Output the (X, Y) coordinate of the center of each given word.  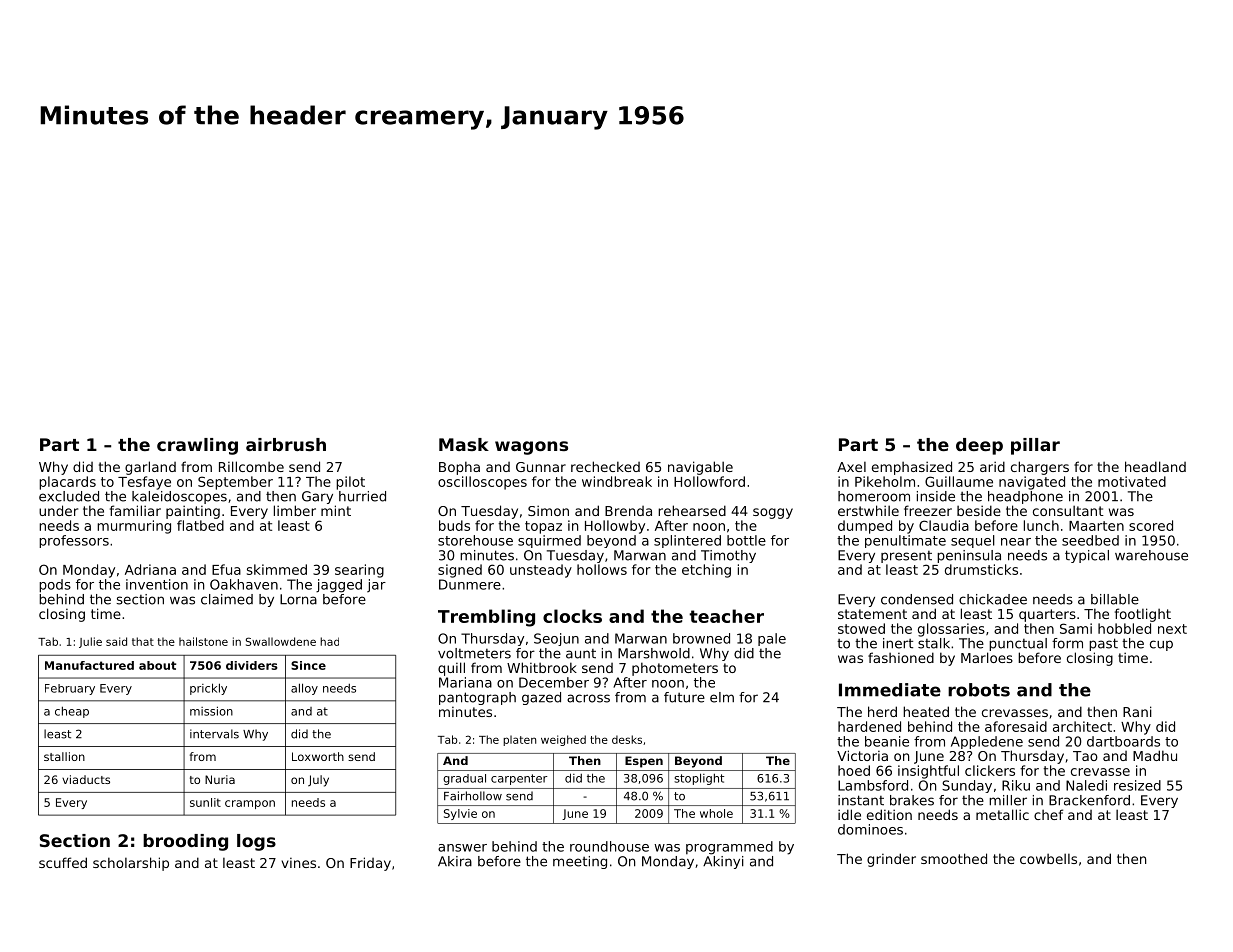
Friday (370, 864)
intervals (214, 734)
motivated (1132, 481)
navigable (700, 468)
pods (55, 586)
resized (1137, 785)
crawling (197, 446)
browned (701, 638)
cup (1161, 645)
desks (627, 739)
